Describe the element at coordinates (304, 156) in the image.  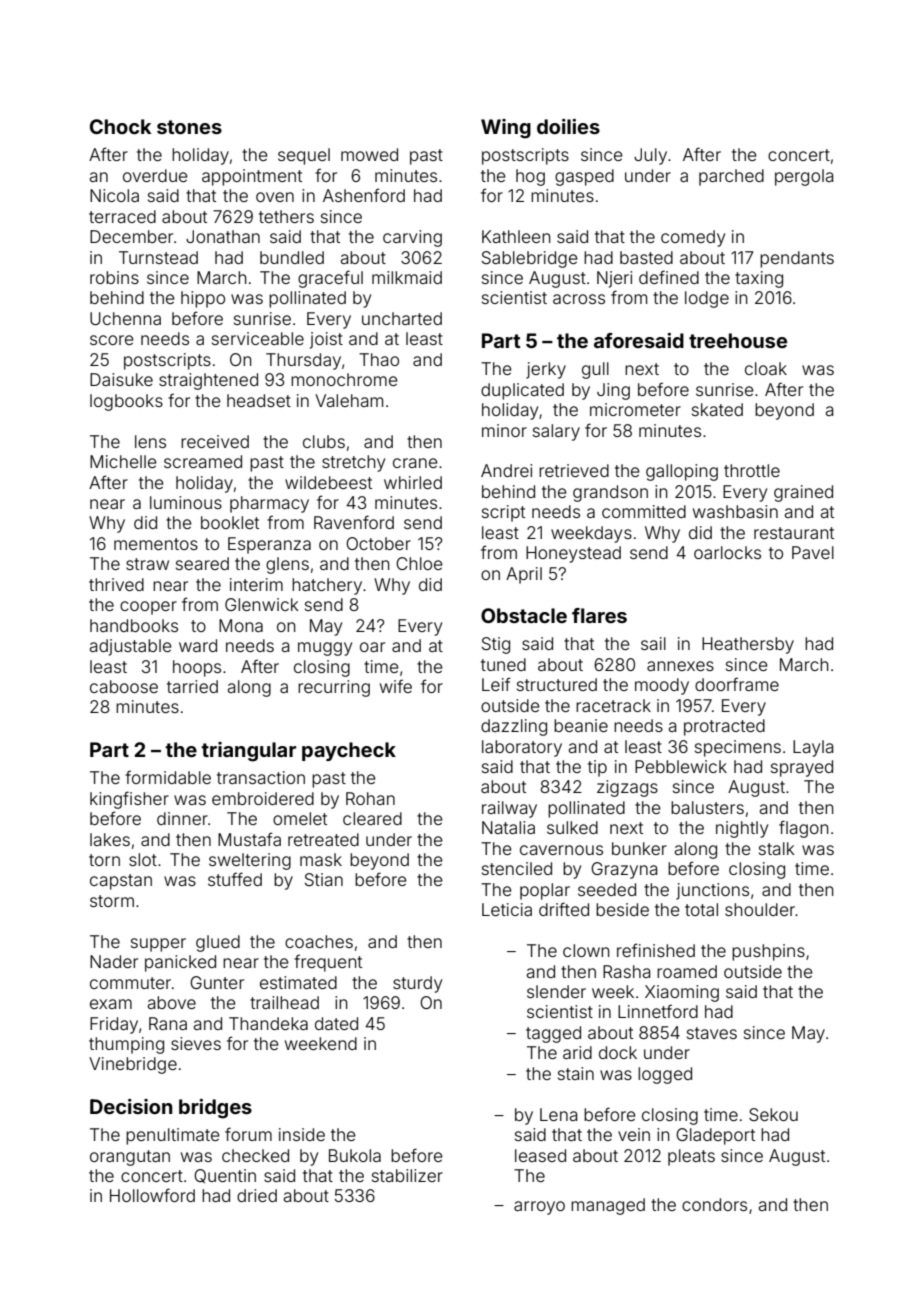
I see `sequel` at that location.
